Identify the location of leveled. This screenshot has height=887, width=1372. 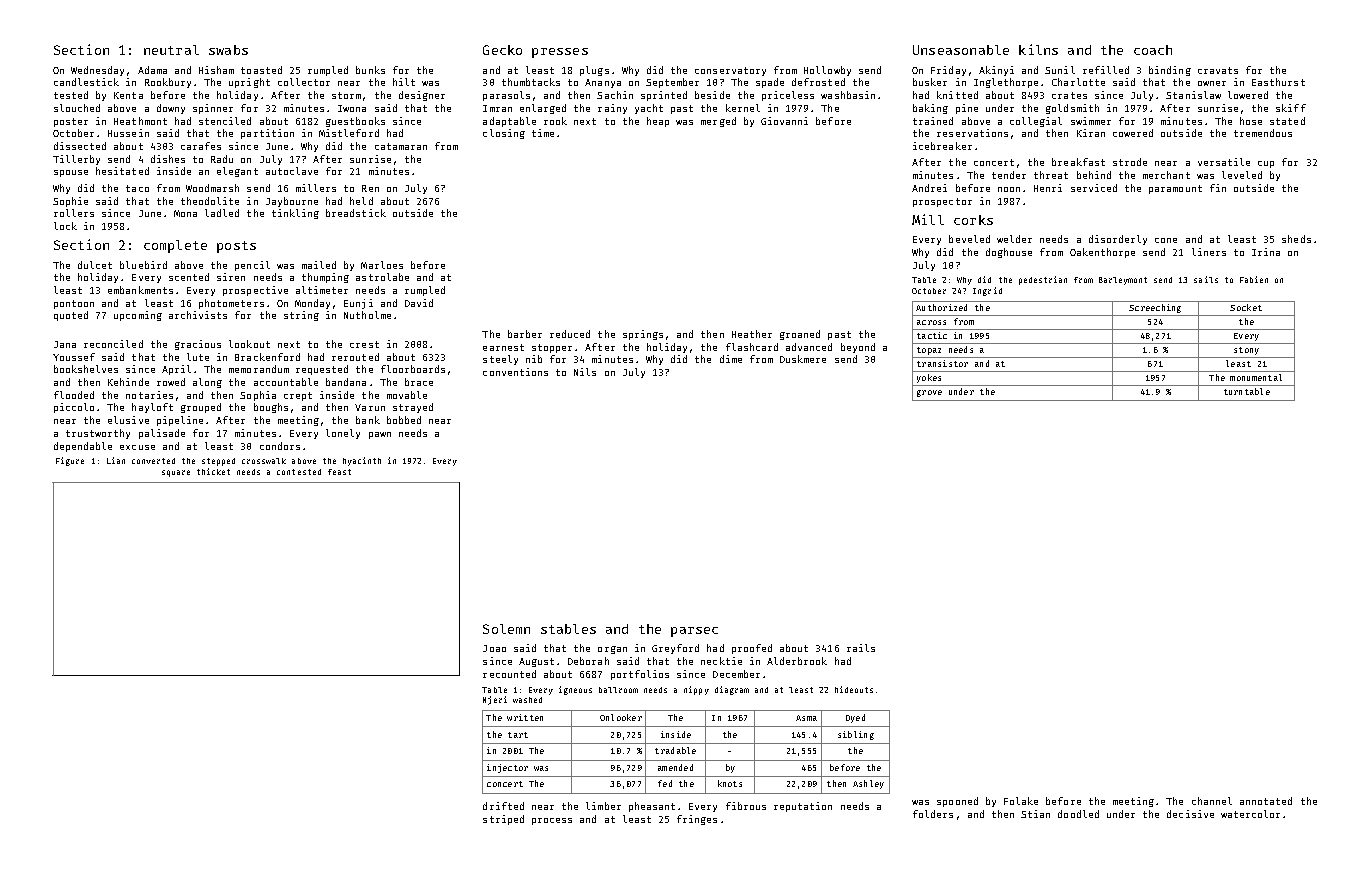
(1242, 175).
